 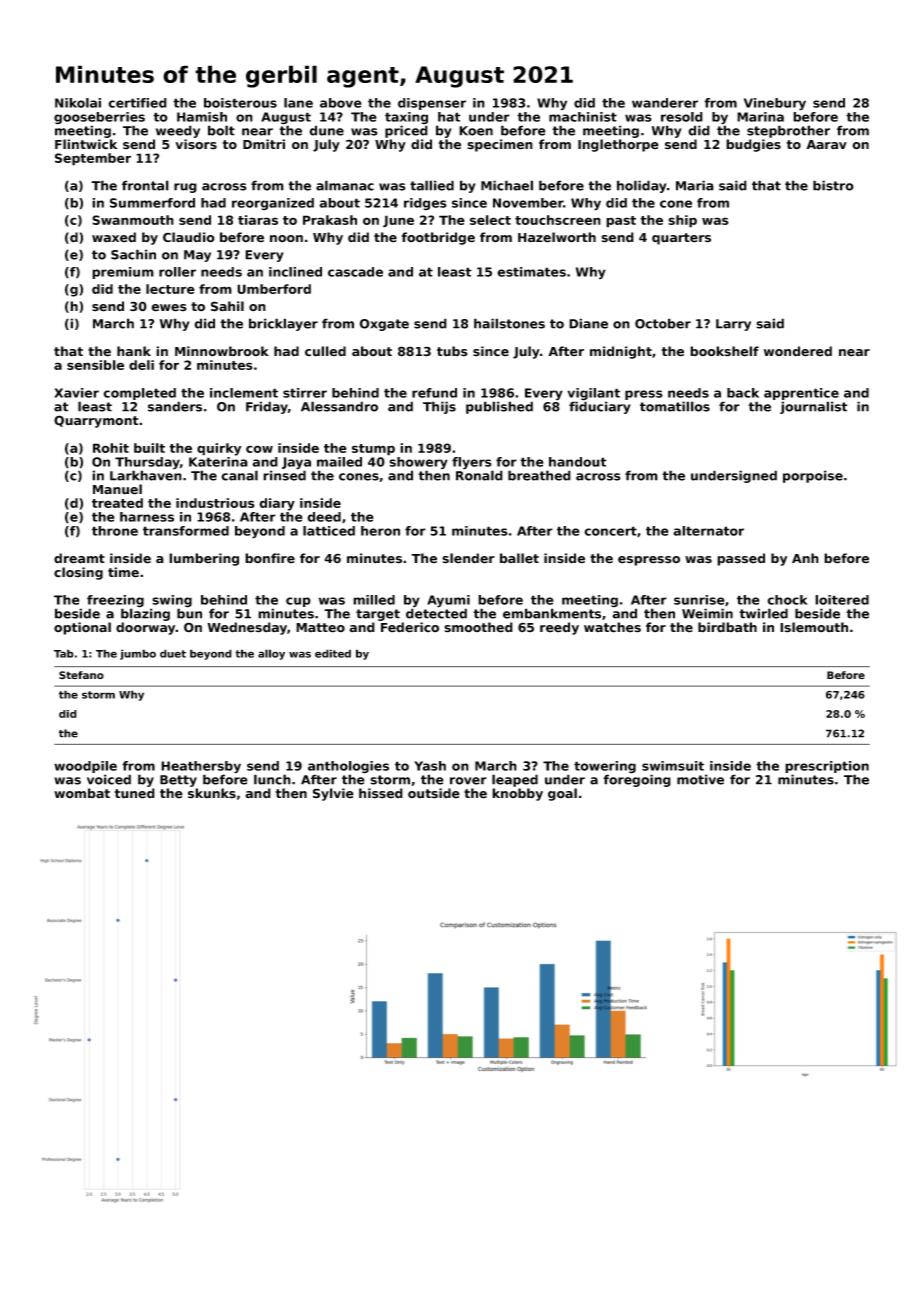 I want to click on Flintwick, so click(x=86, y=144).
